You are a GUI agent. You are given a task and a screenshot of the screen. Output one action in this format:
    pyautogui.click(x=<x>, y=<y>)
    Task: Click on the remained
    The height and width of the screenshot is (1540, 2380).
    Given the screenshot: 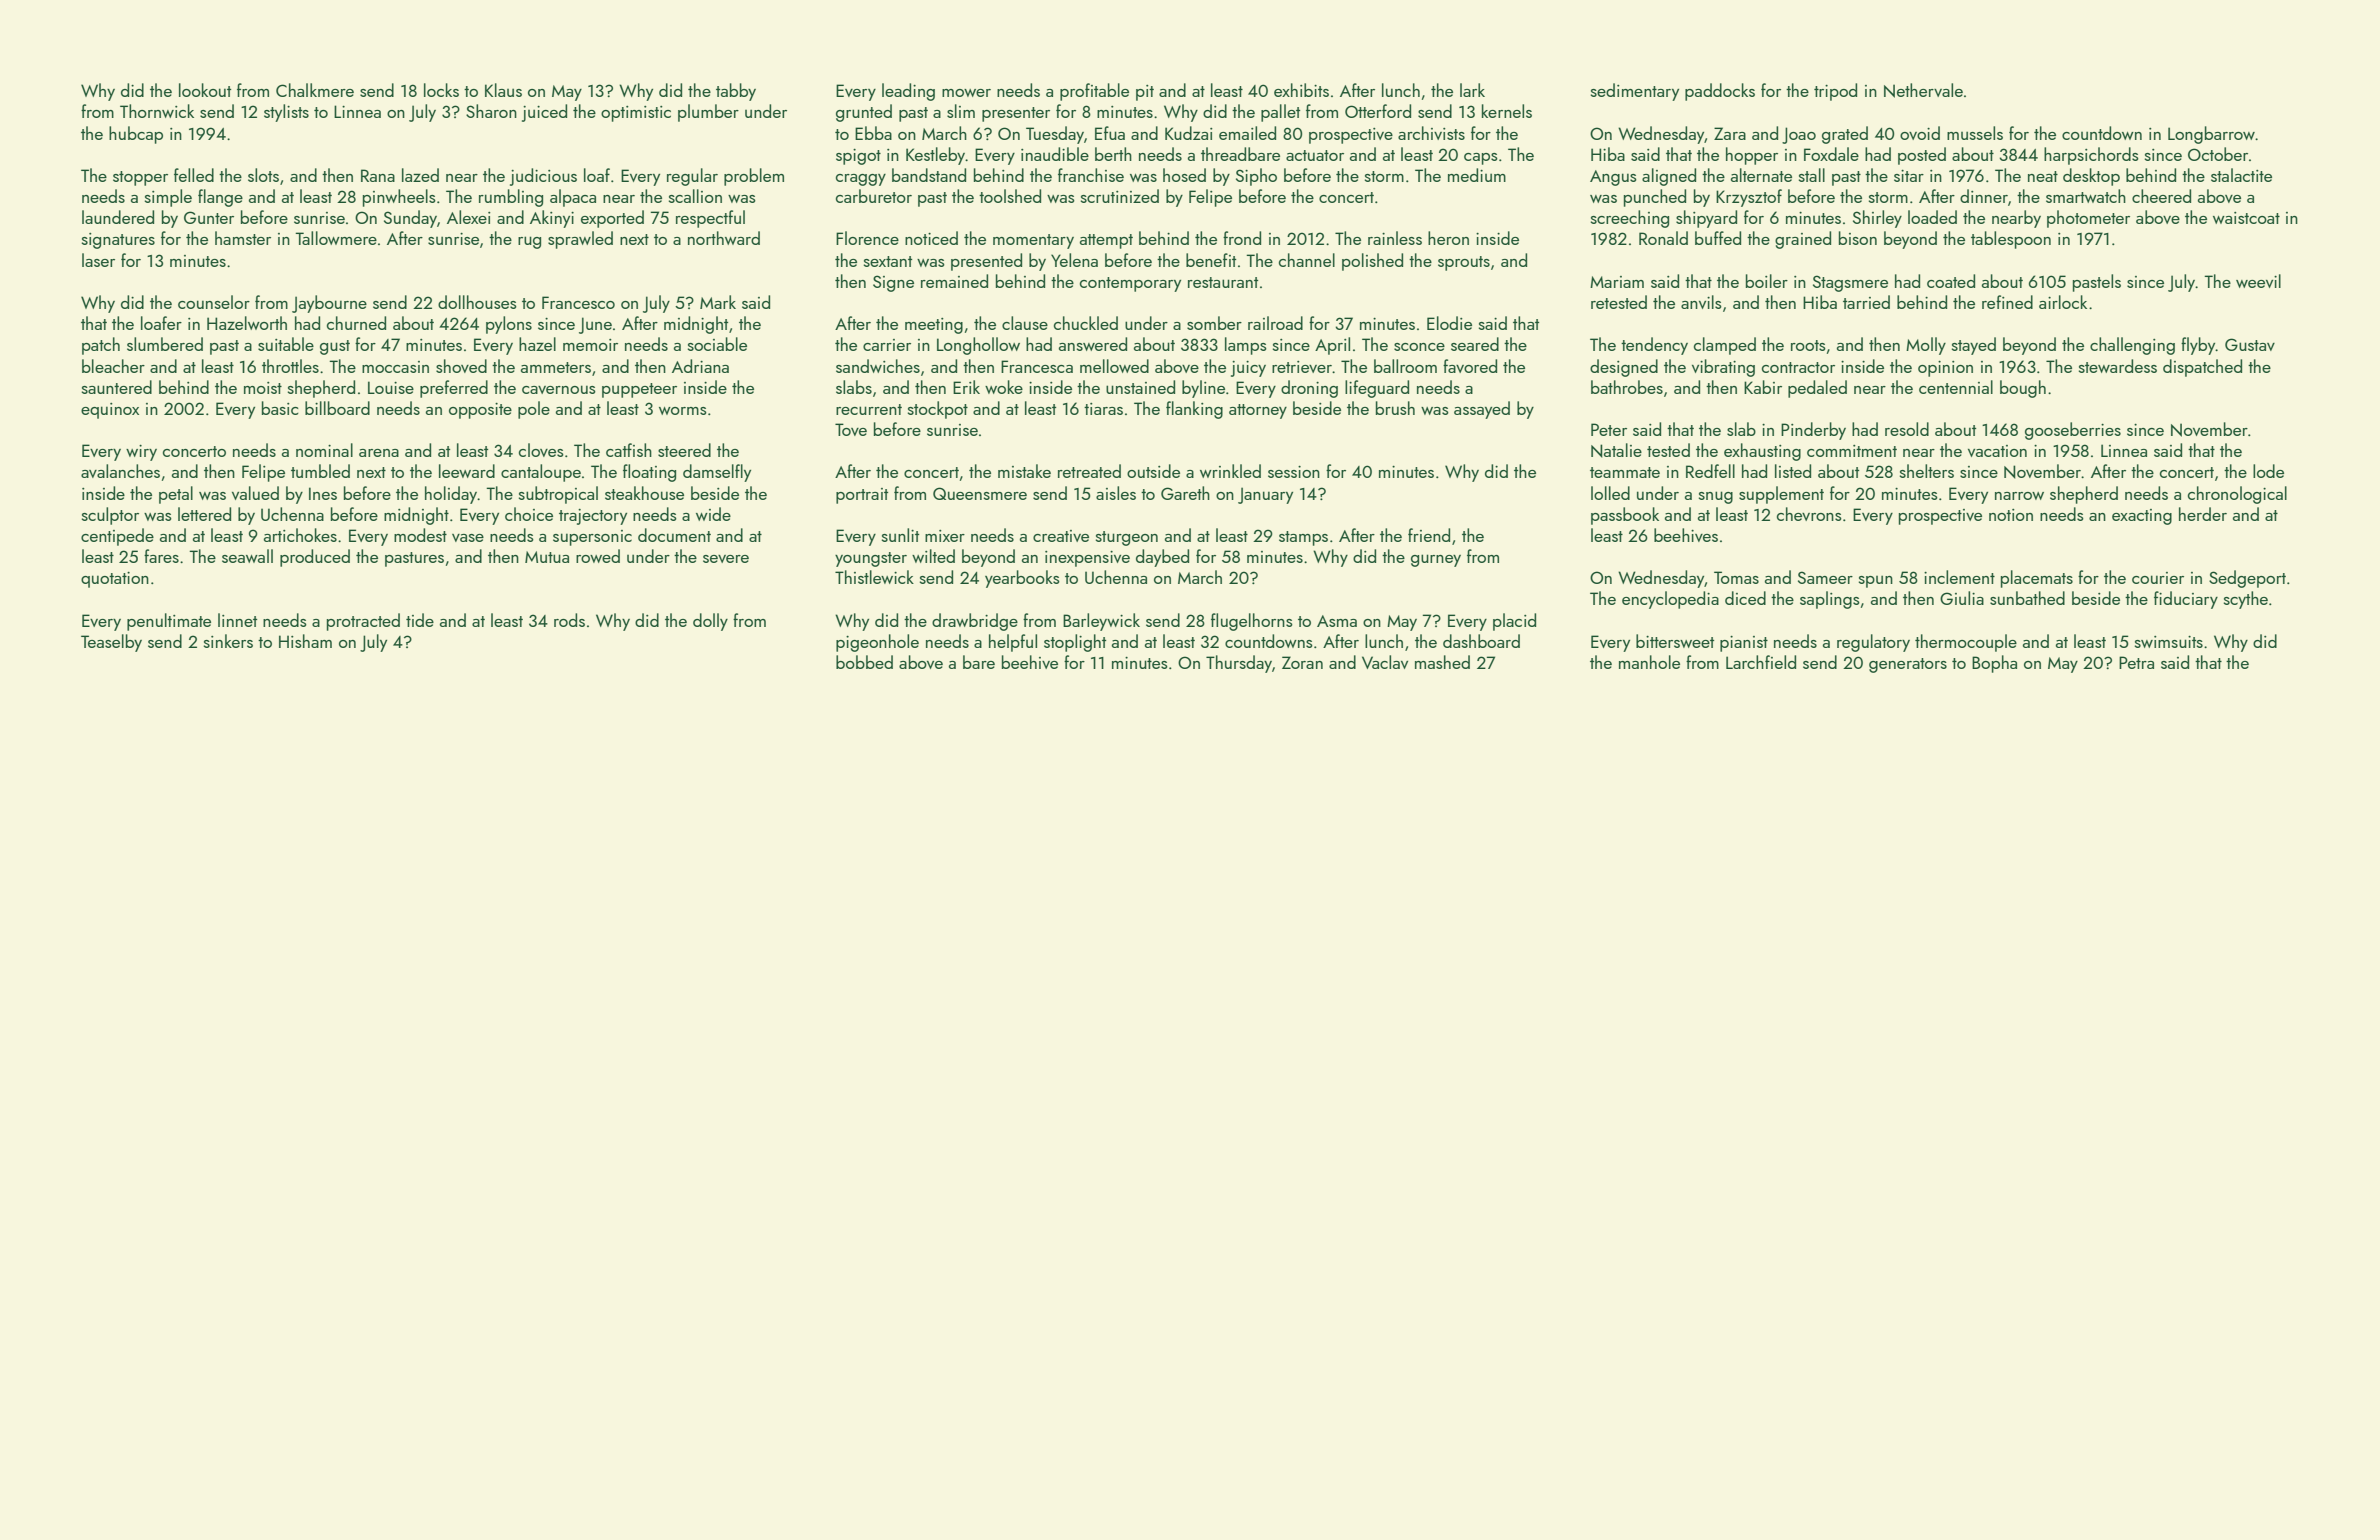 What is the action you would take?
    pyautogui.click(x=954, y=281)
